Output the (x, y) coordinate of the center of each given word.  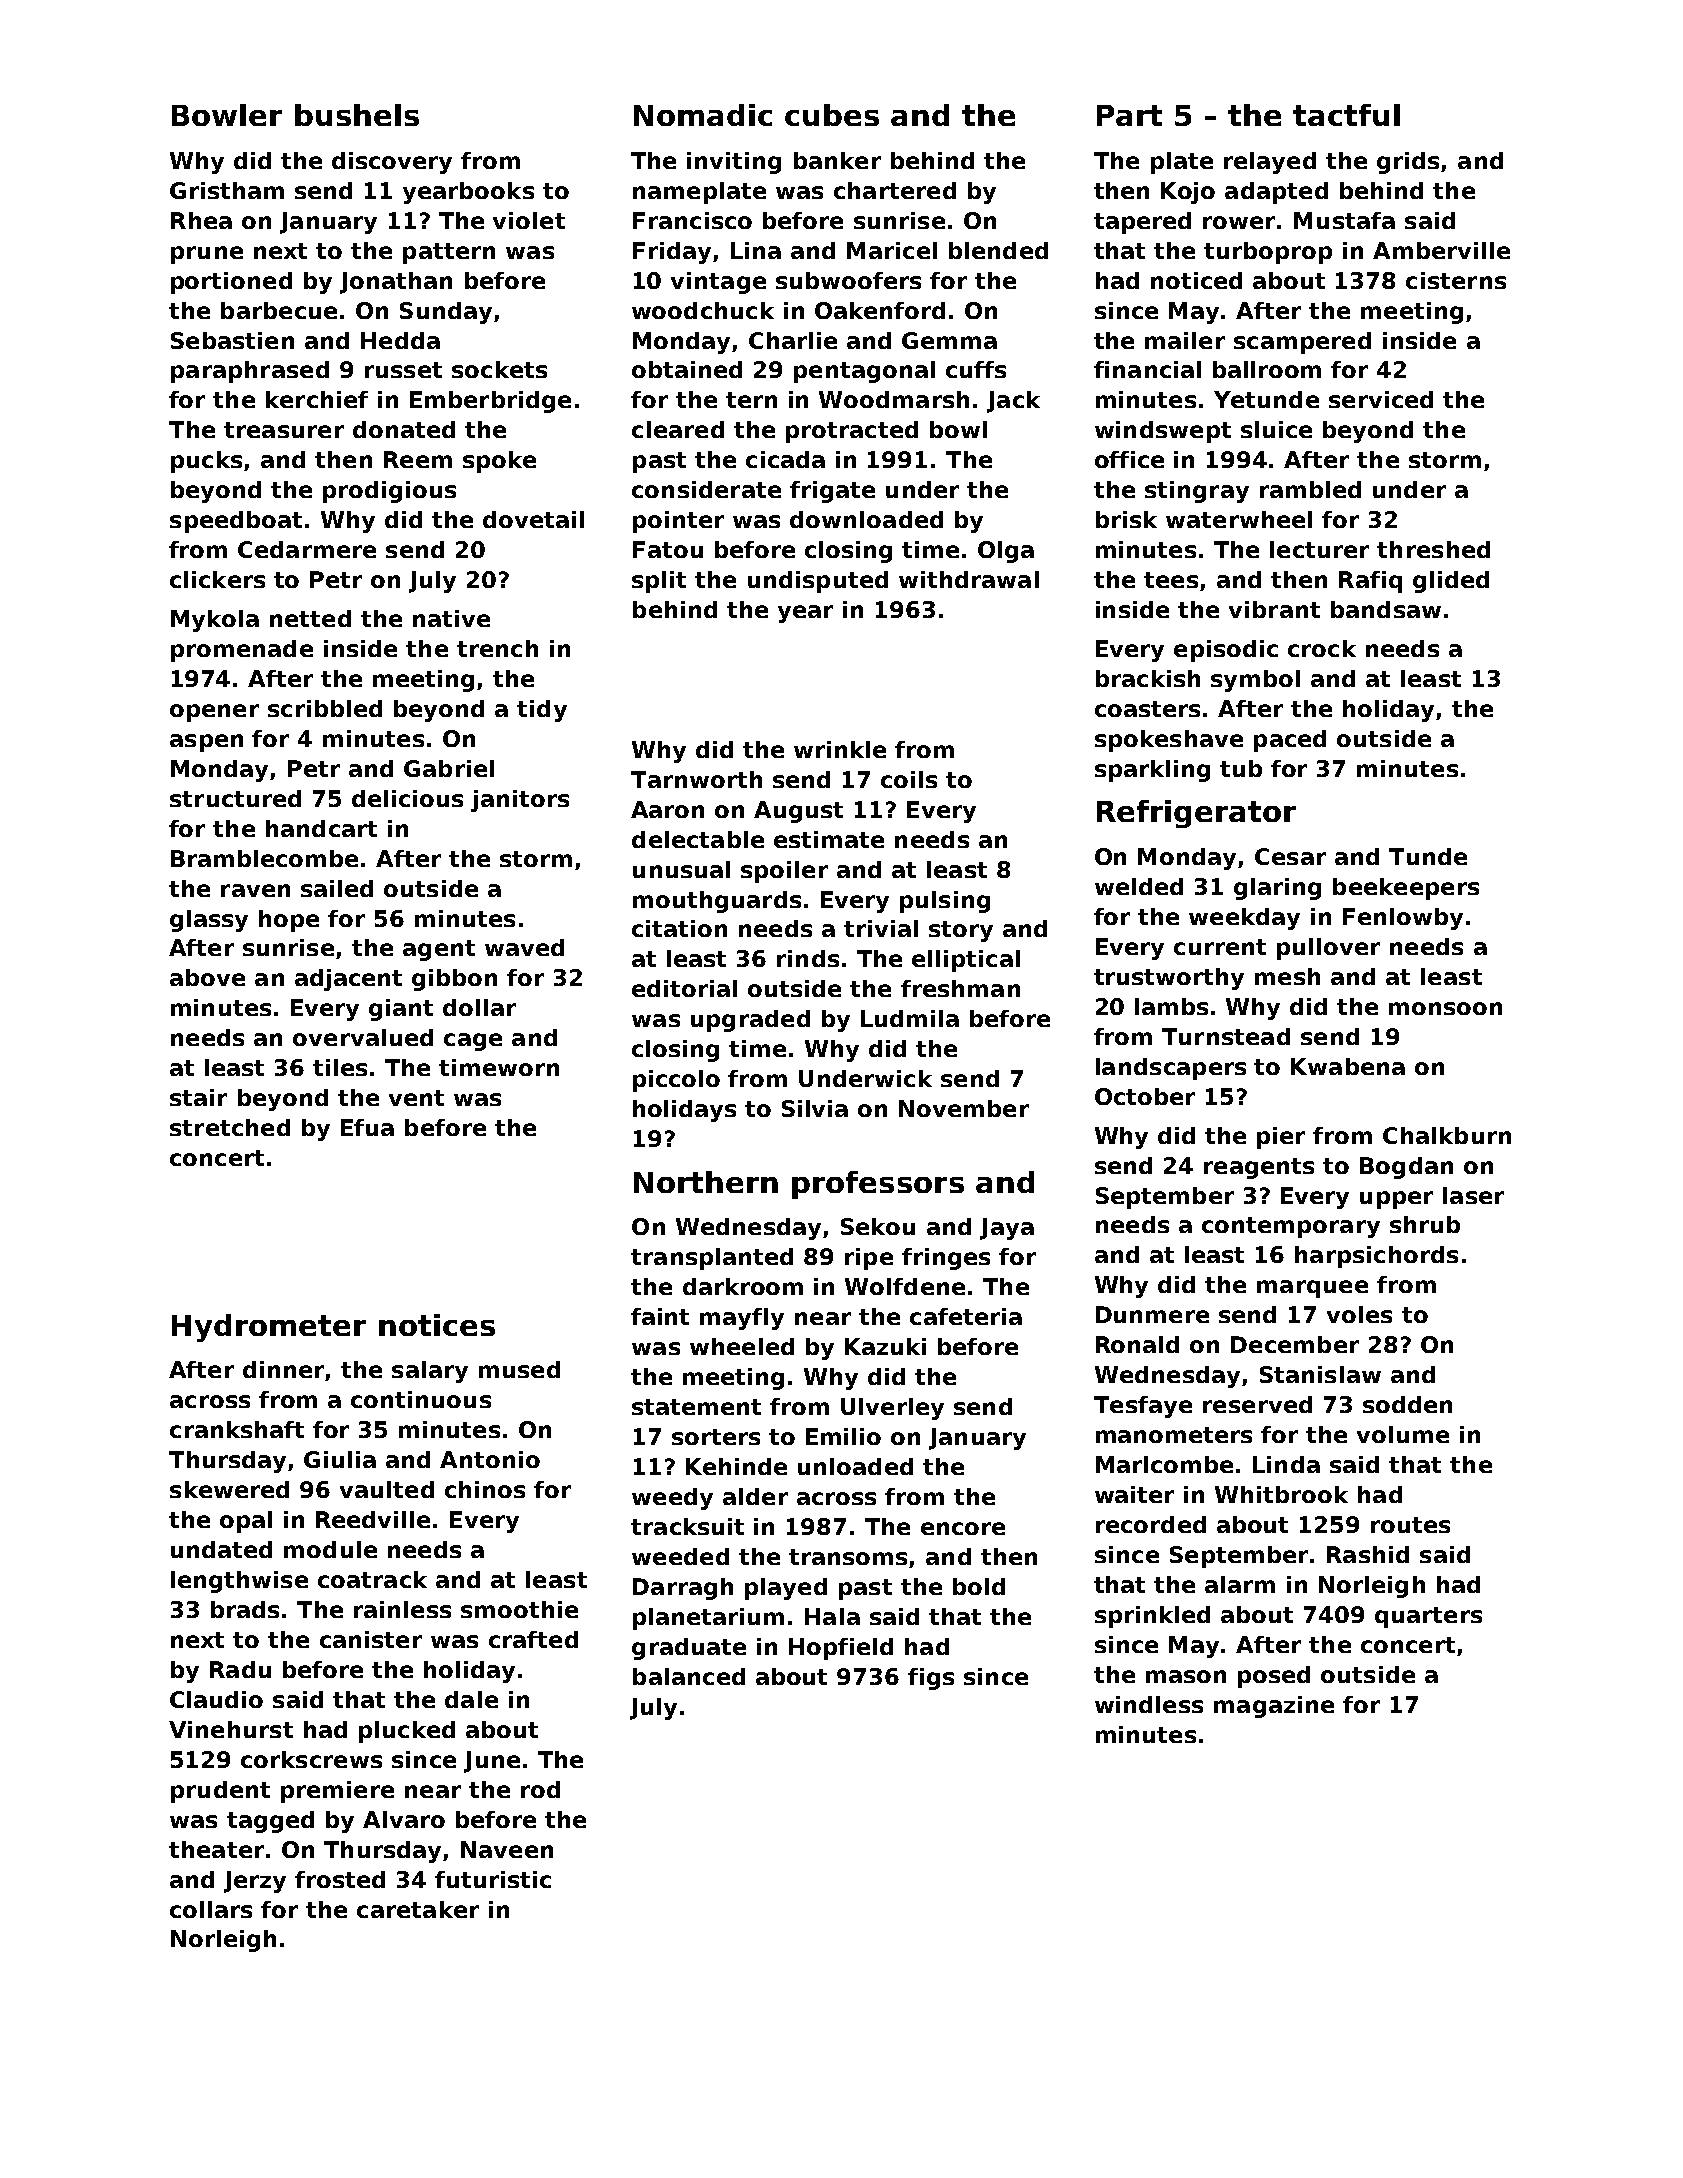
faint (660, 1316)
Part (1129, 115)
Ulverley (892, 1409)
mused (519, 1369)
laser (1473, 1195)
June (492, 1762)
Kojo (1188, 193)
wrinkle (840, 749)
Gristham (227, 190)
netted (310, 618)
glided (1451, 582)
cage (473, 1042)
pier (1281, 1138)
